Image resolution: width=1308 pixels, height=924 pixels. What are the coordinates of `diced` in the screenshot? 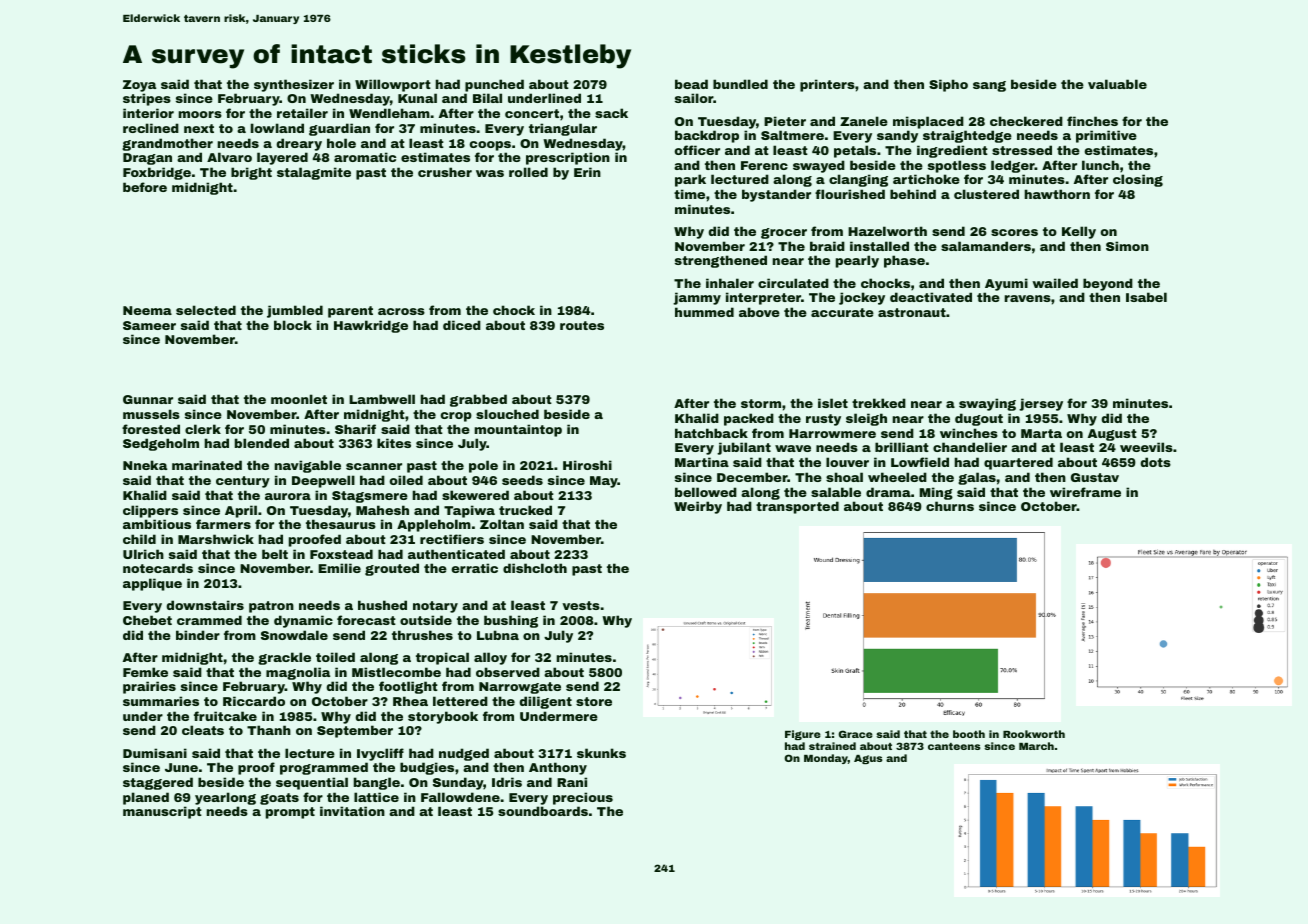 It's located at (462, 325).
